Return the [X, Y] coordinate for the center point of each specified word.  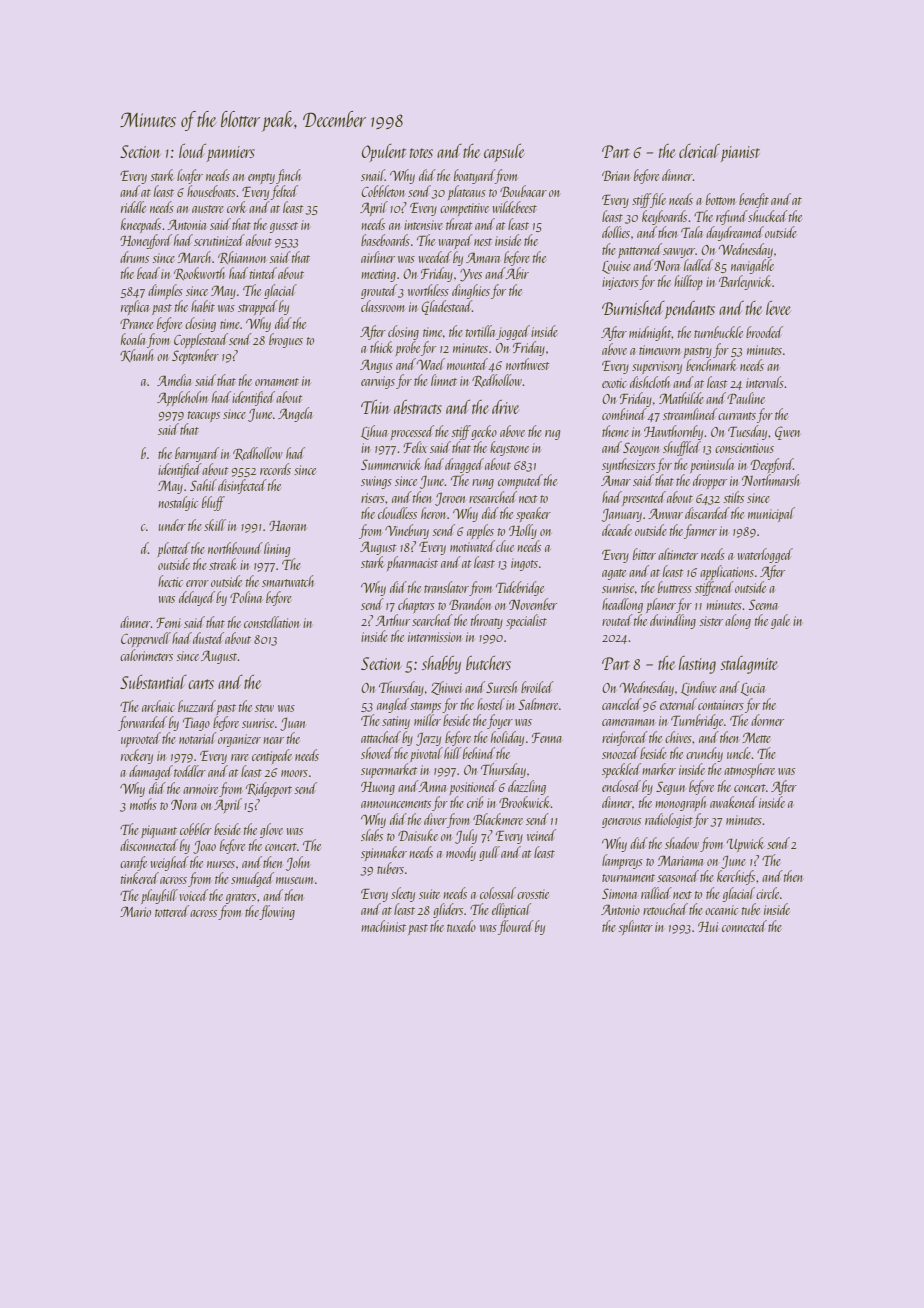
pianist [740, 154]
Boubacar [523, 191]
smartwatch [288, 581]
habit [203, 306]
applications [727, 572]
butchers [488, 663]
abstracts [418, 407]
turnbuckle [718, 332]
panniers [231, 154]
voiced [194, 895]
